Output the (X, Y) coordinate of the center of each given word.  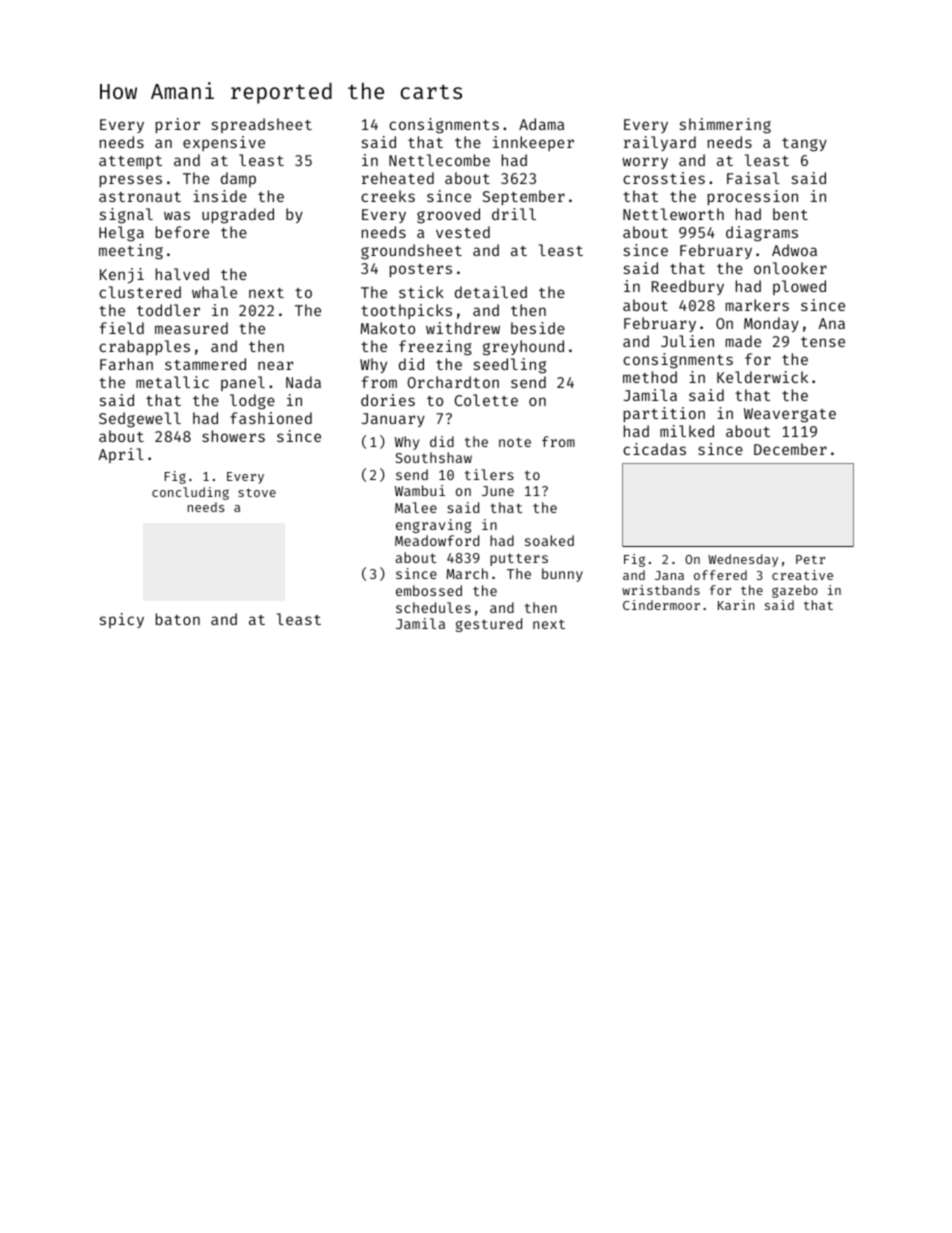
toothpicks (406, 311)
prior (178, 125)
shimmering (725, 126)
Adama (541, 124)
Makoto (387, 328)
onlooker (790, 268)
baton (178, 619)
